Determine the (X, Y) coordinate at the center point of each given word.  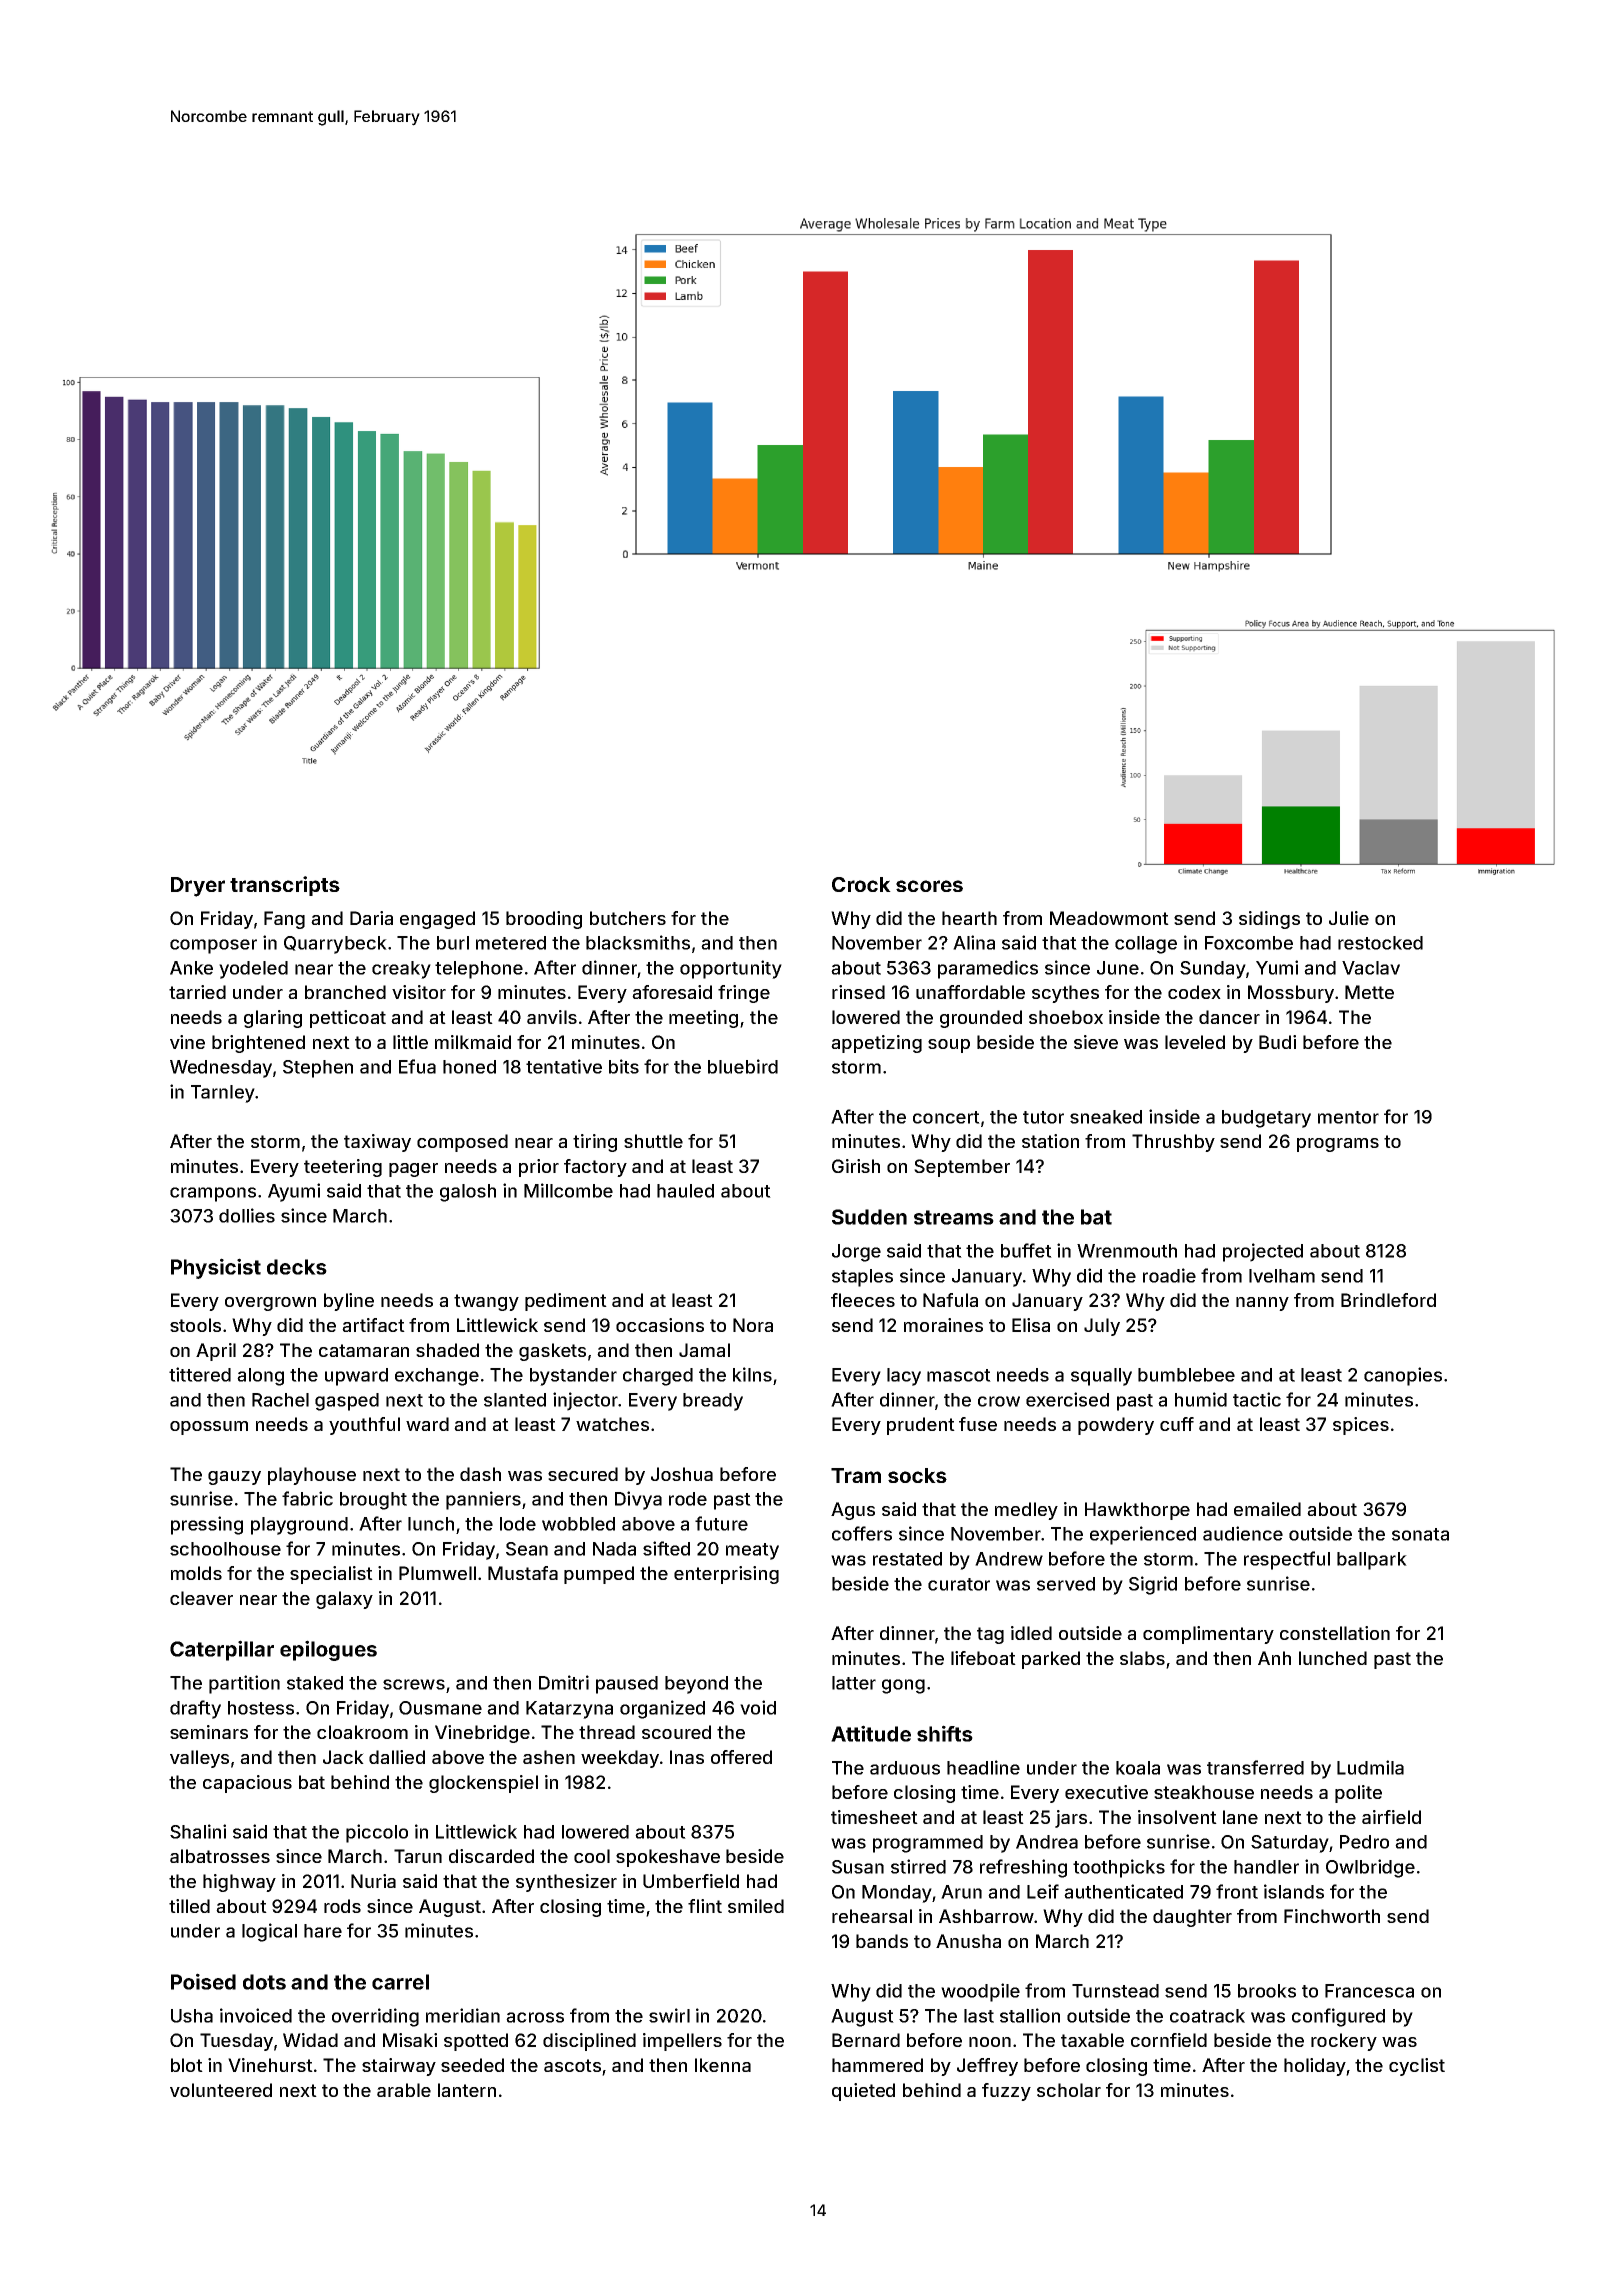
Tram (856, 1475)
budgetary (1266, 1119)
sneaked (1106, 1117)
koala (1138, 1768)
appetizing (876, 1044)
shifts (945, 1733)
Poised (203, 1981)
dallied (397, 1757)
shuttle (653, 1141)
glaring (273, 1019)
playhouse (312, 1476)
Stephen (318, 1069)
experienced (1143, 1535)
